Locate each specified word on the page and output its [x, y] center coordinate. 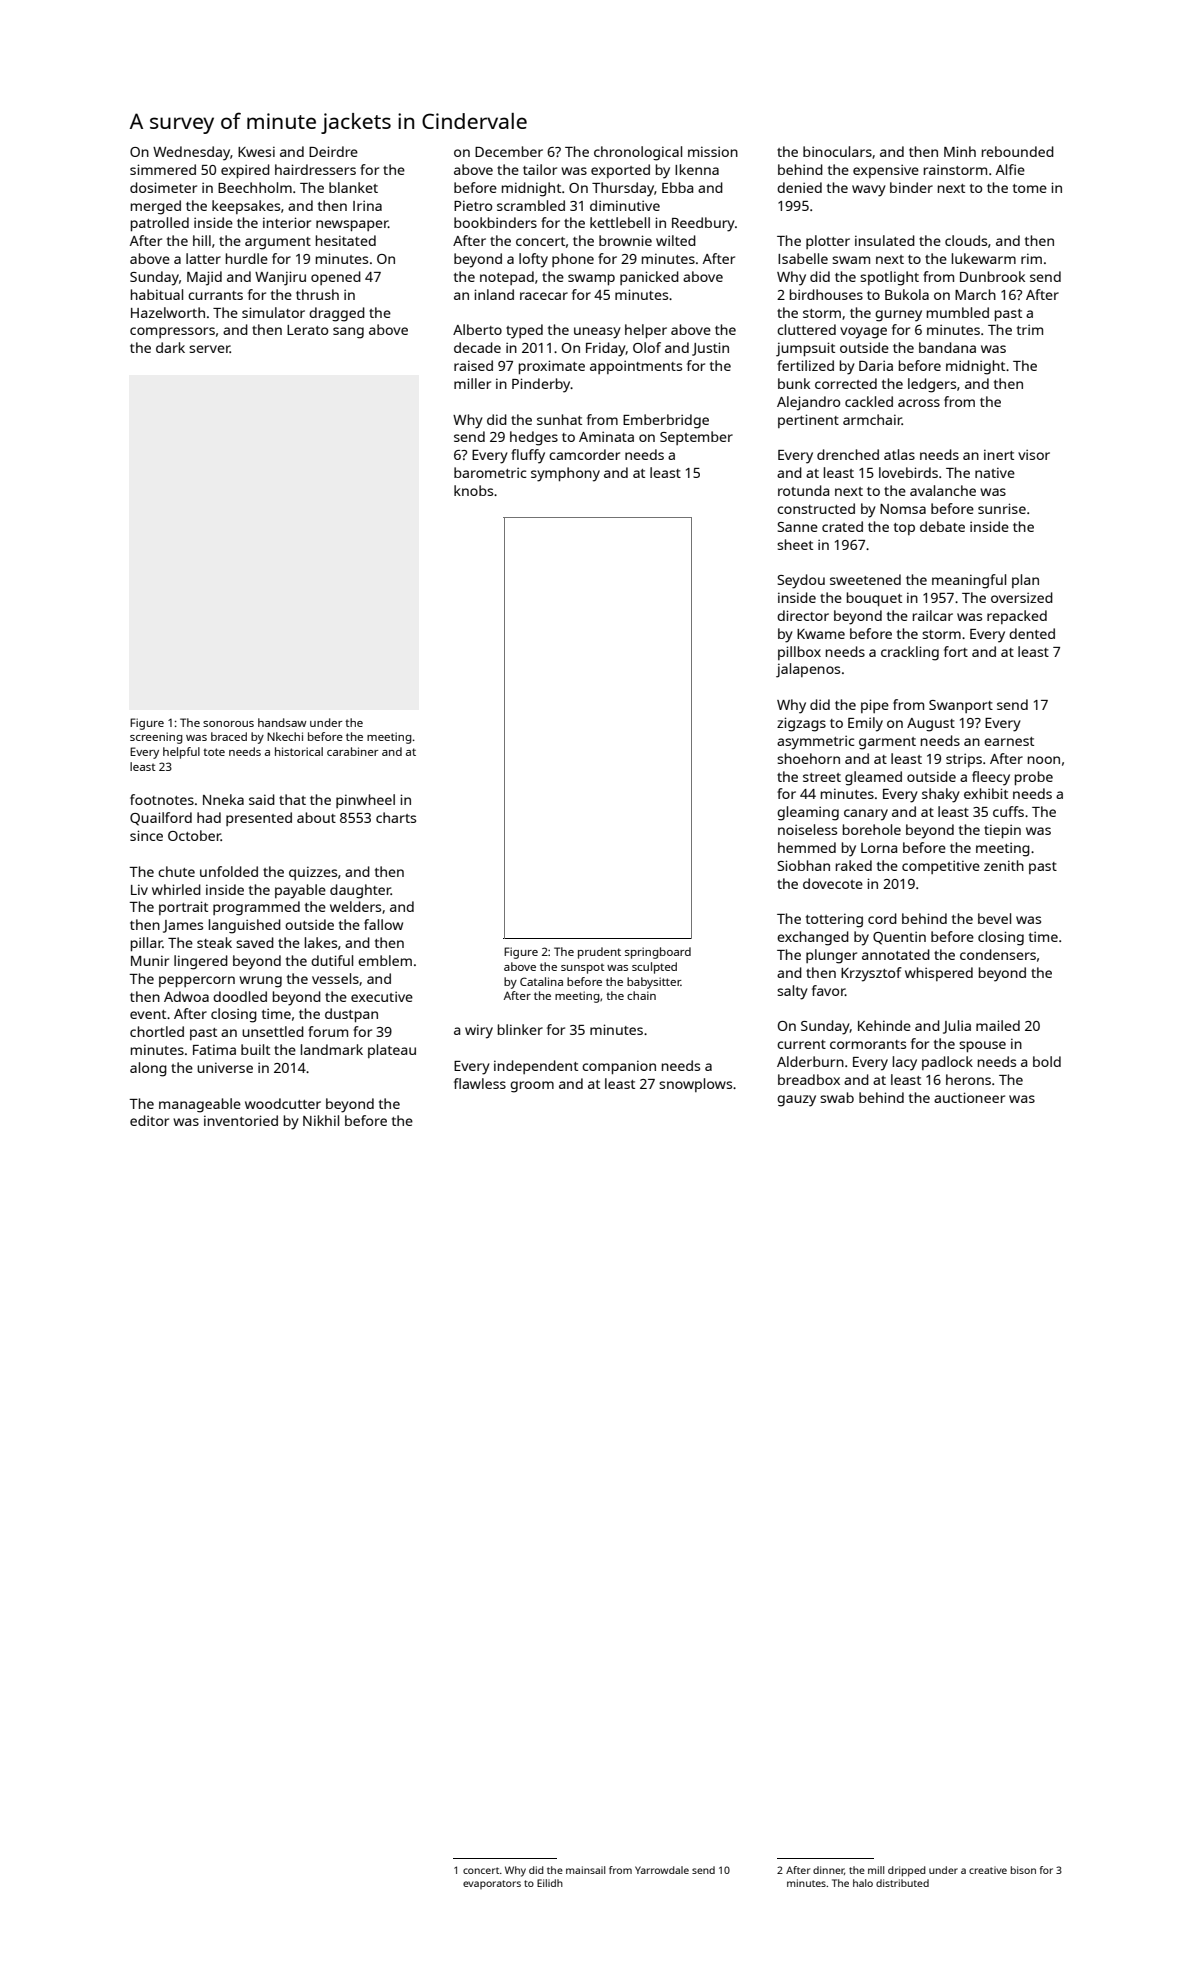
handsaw [282, 722]
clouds [966, 240]
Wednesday [191, 153]
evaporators [492, 1884]
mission [713, 151]
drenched [848, 454]
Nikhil [321, 1120]
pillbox [799, 653]
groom [532, 1087]
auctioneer [969, 1097]
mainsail [585, 1870]
